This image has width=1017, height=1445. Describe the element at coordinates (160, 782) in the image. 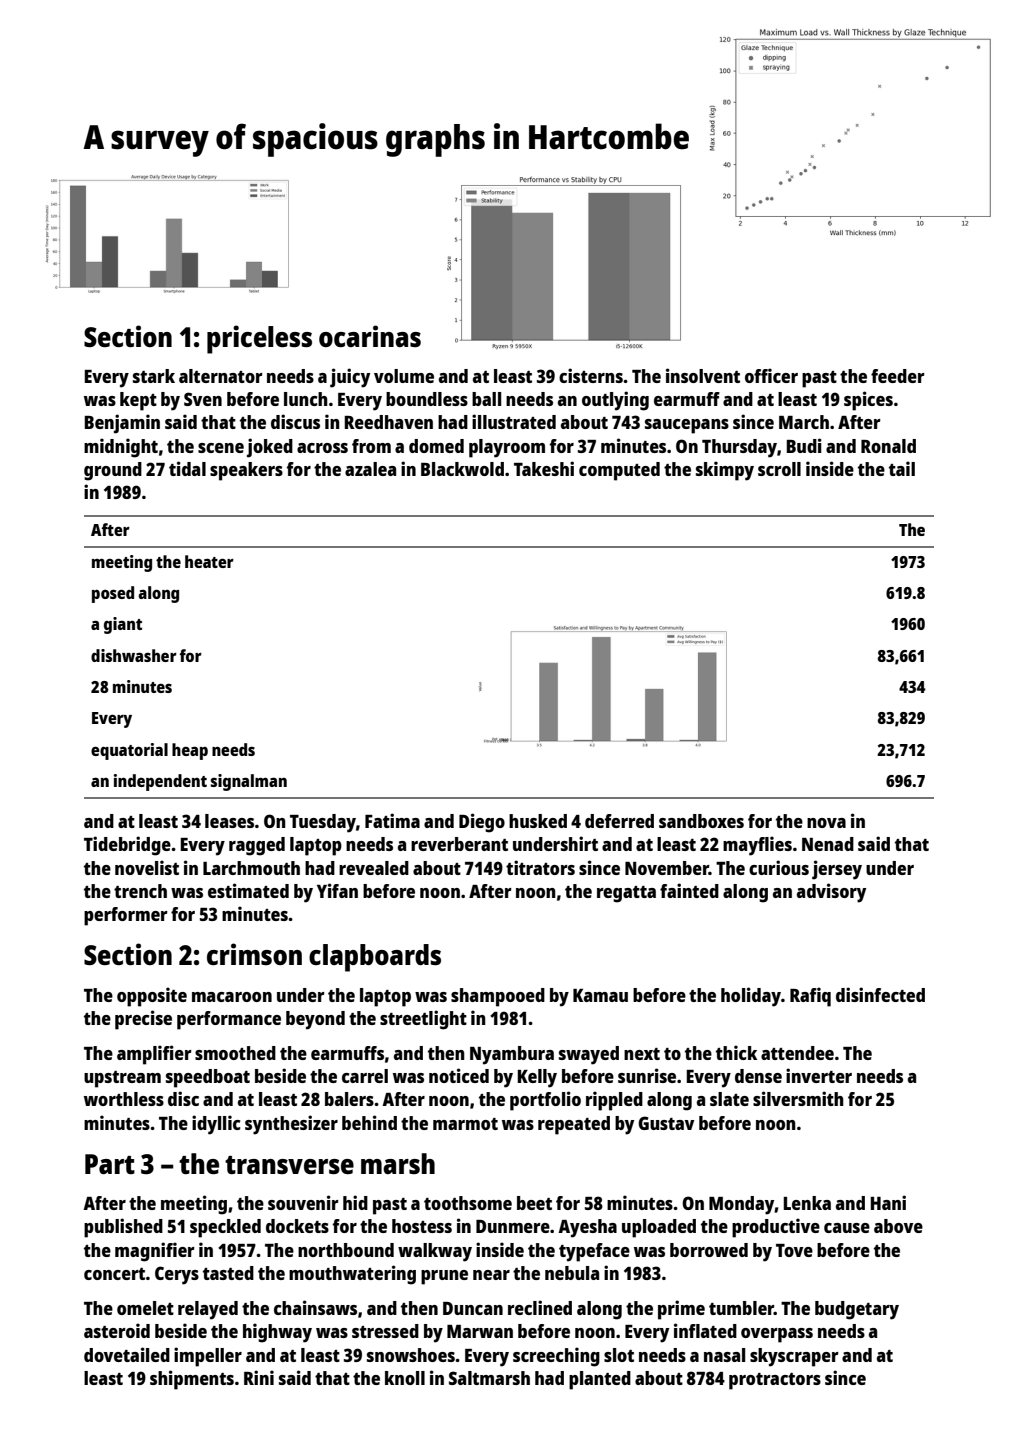

I see `independent` at that location.
